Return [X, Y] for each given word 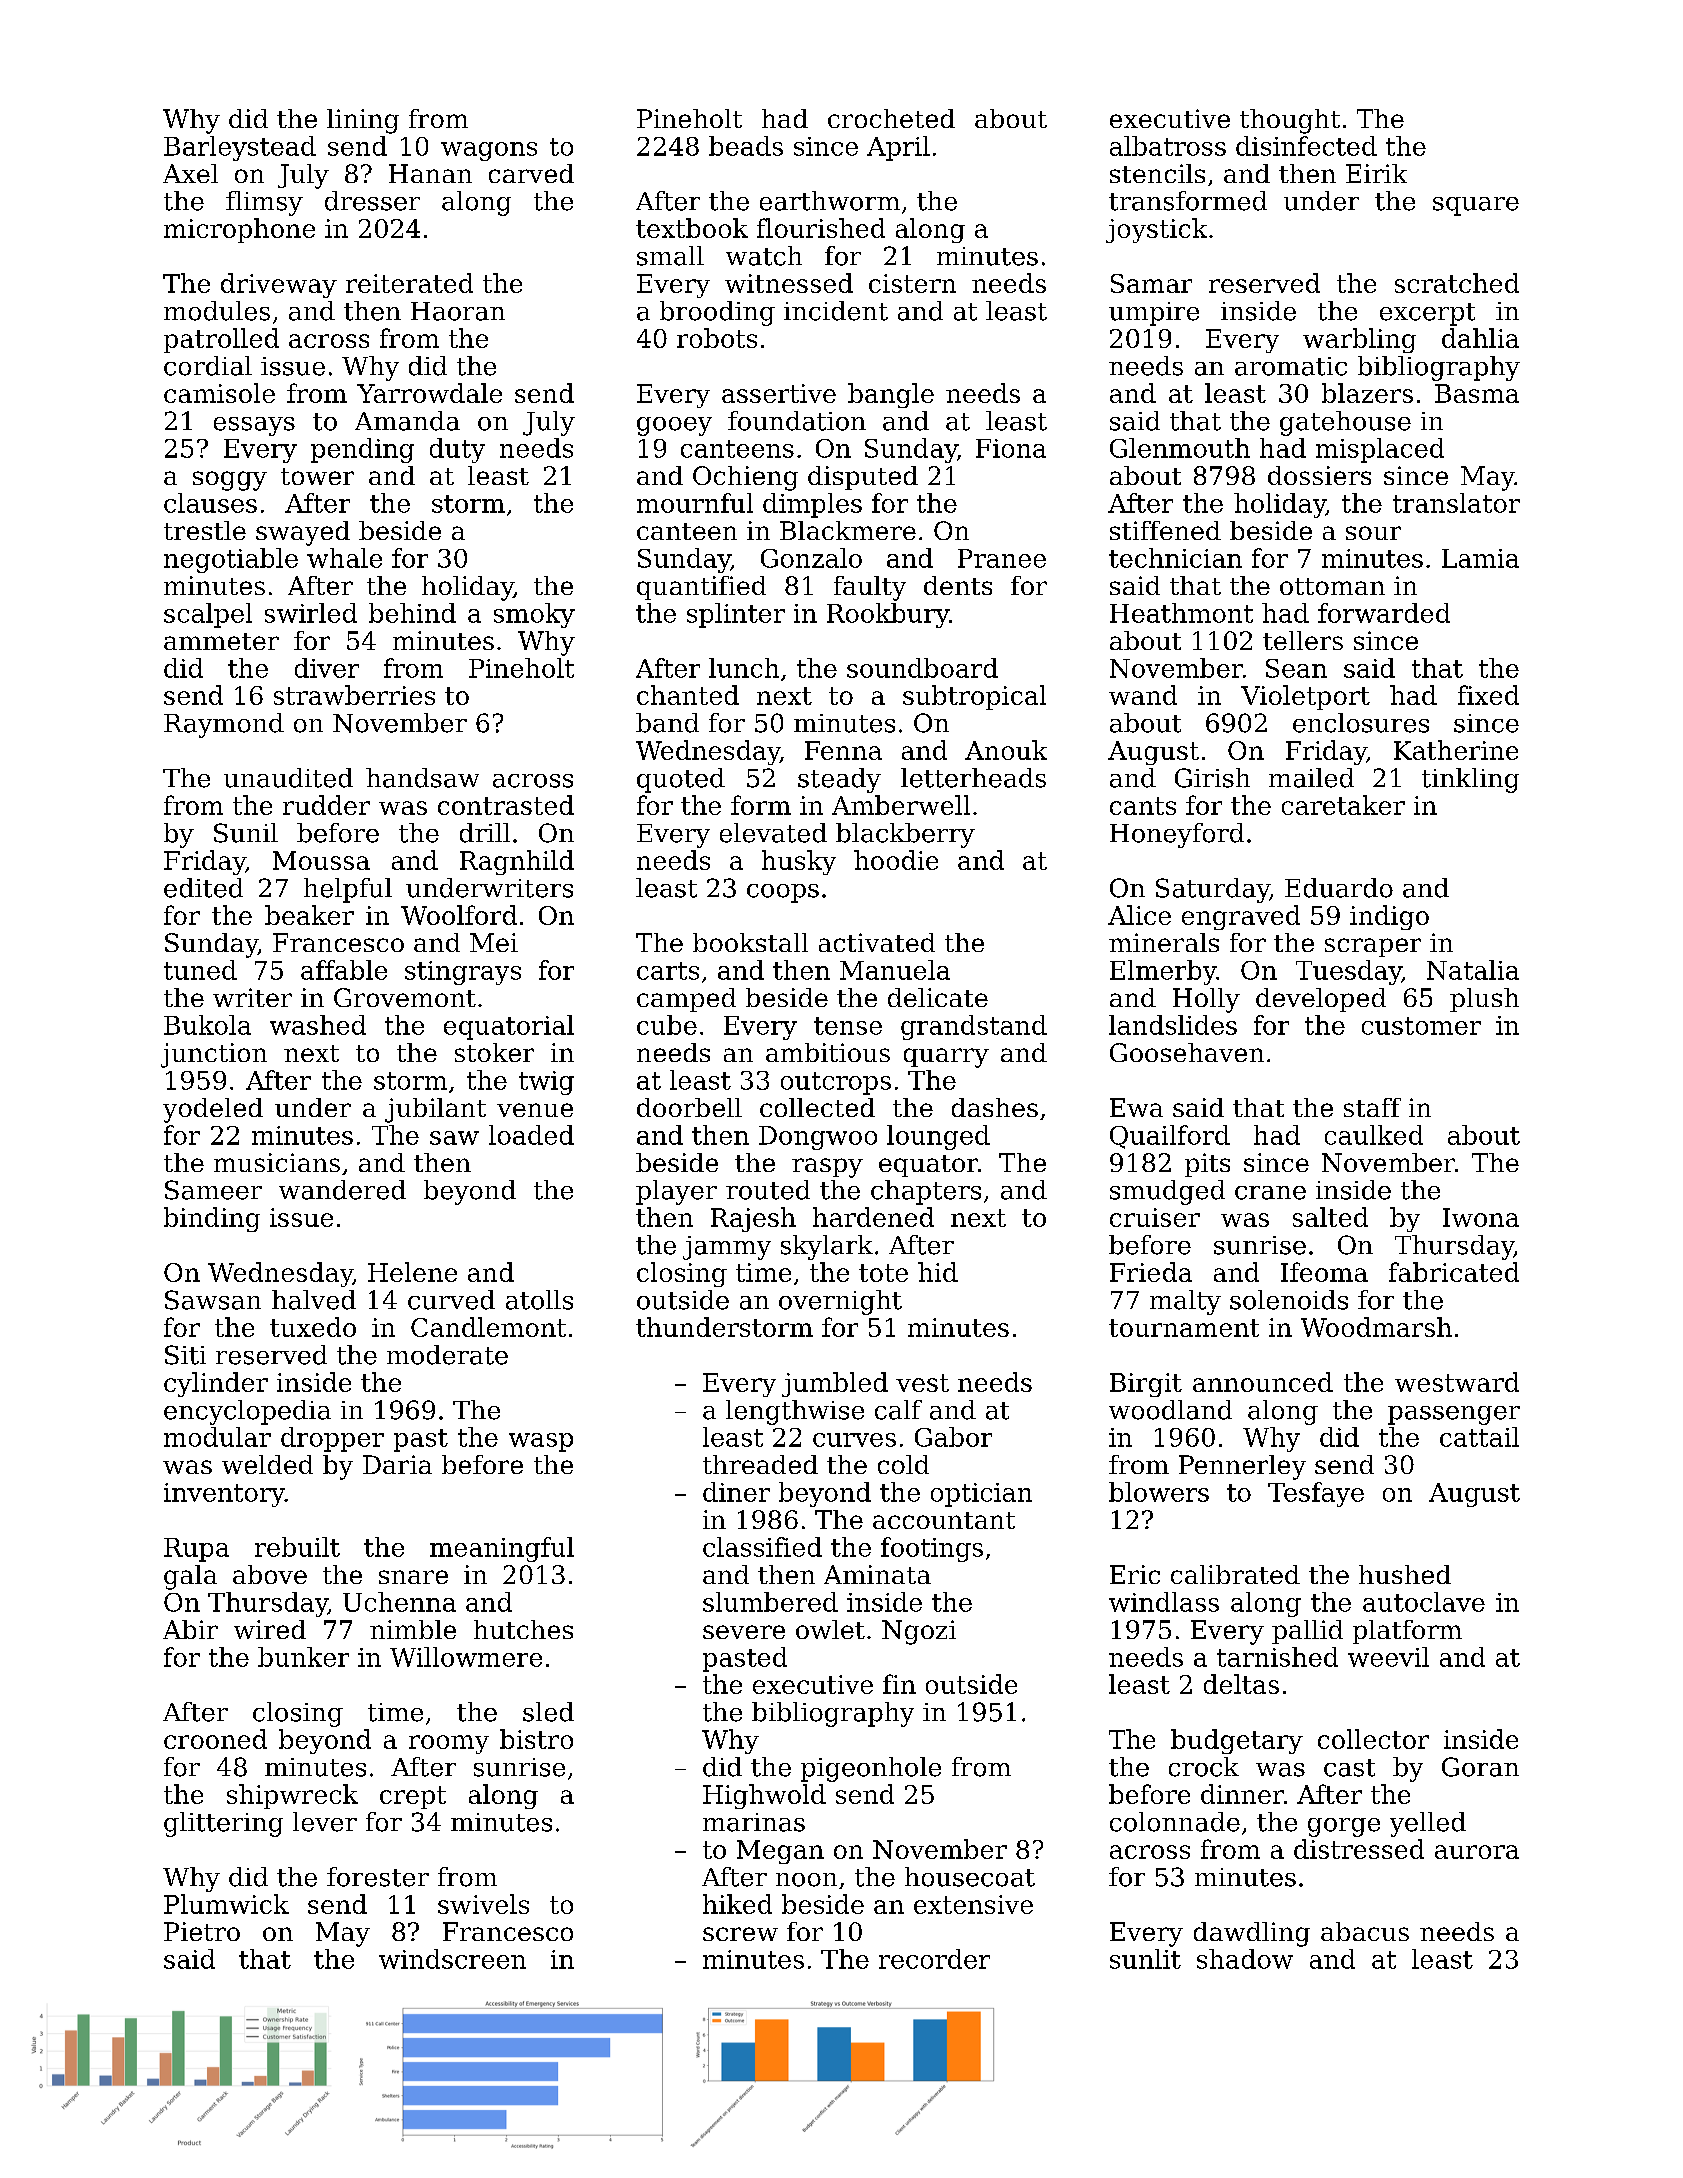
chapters [926, 1192]
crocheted [891, 118]
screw [740, 1934]
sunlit [1145, 1959]
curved [451, 1300]
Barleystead [240, 148]
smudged [1167, 1192]
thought [1290, 121]
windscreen [452, 1959]
